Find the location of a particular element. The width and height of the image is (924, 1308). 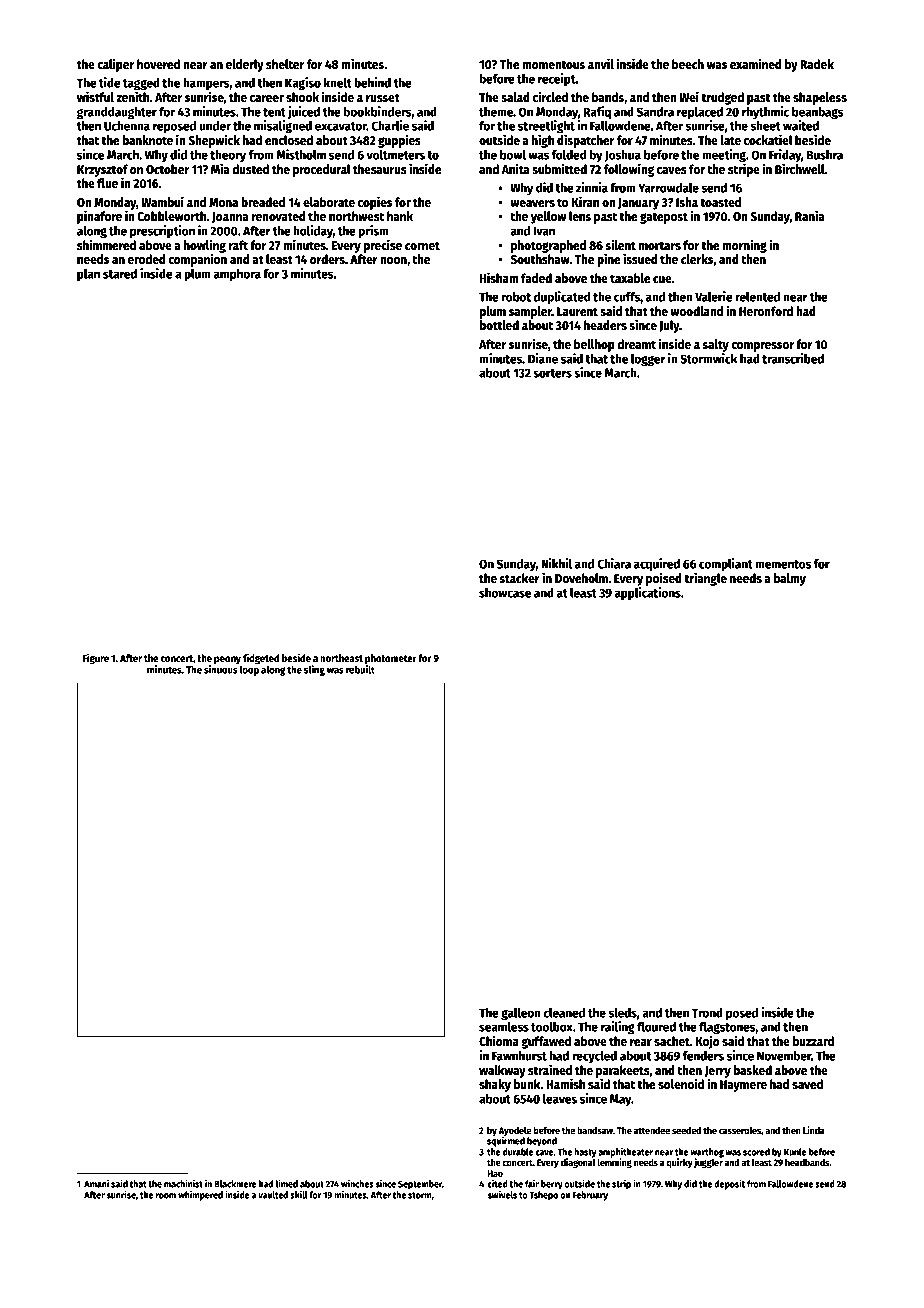

Amani is located at coordinates (96, 1184).
